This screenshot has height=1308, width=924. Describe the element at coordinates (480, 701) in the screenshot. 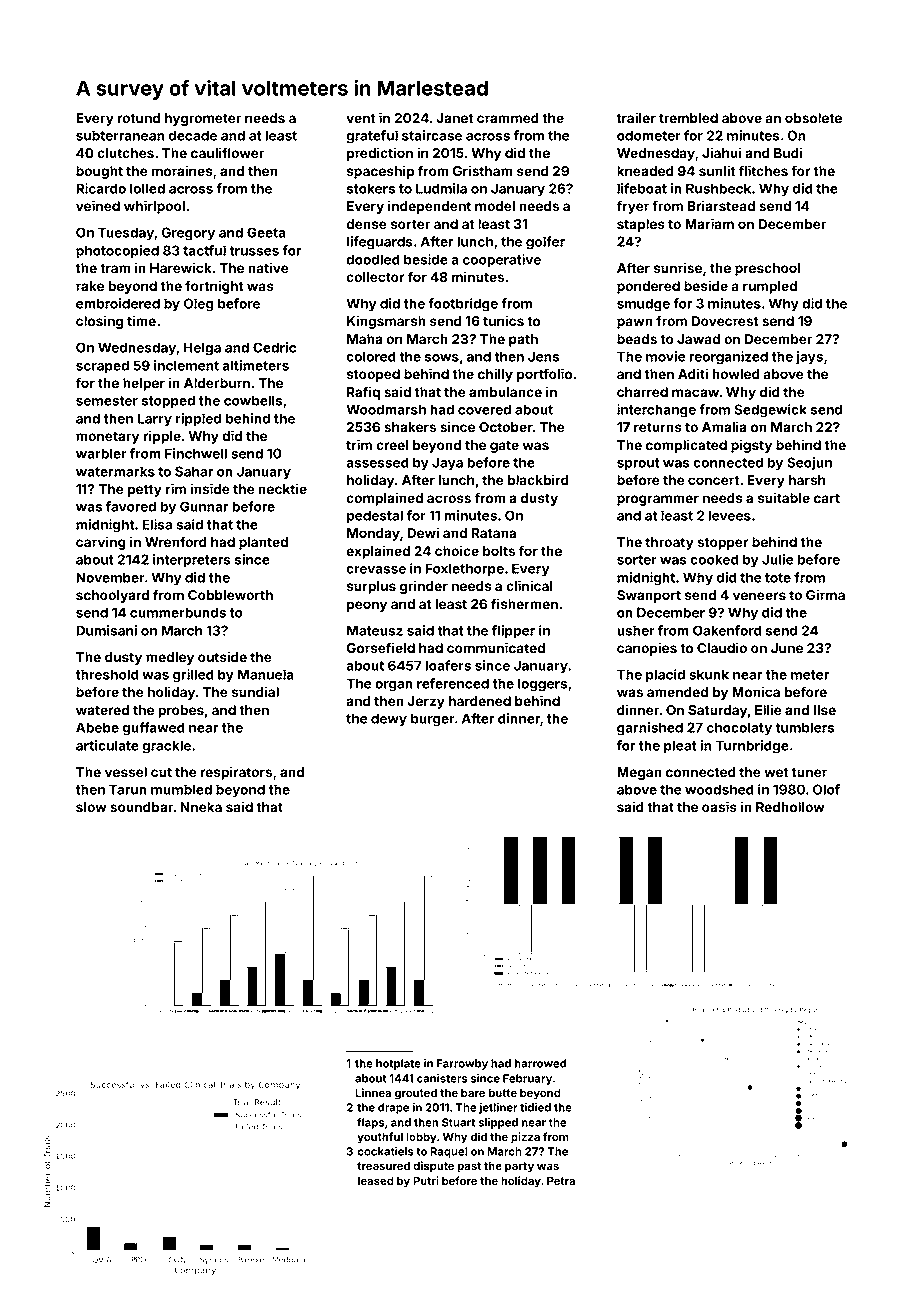

I see `hardened` at that location.
